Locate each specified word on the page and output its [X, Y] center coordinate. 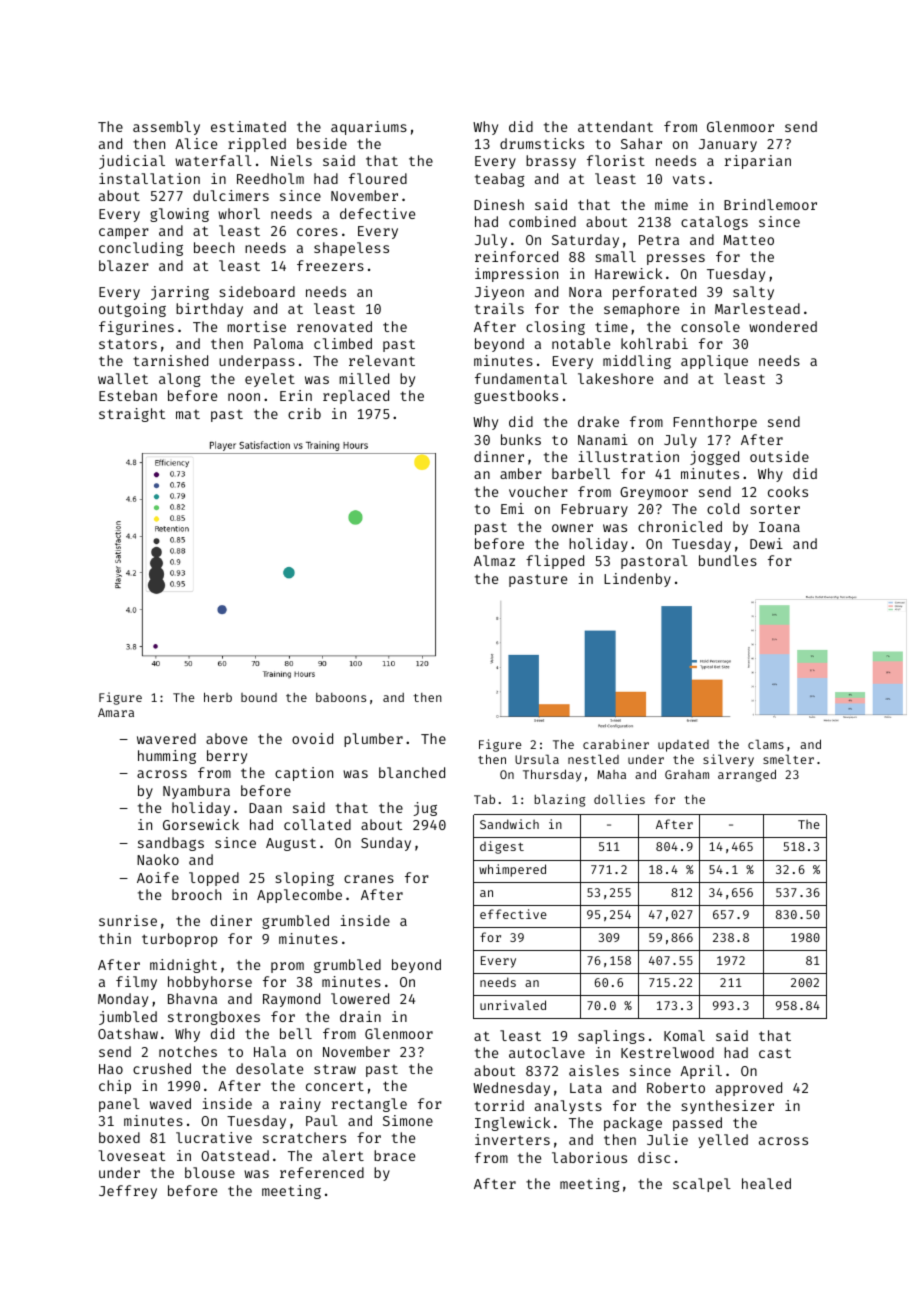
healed [766, 1183]
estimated [248, 126]
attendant [615, 126]
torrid [499, 1105]
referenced [322, 1172]
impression [516, 275]
